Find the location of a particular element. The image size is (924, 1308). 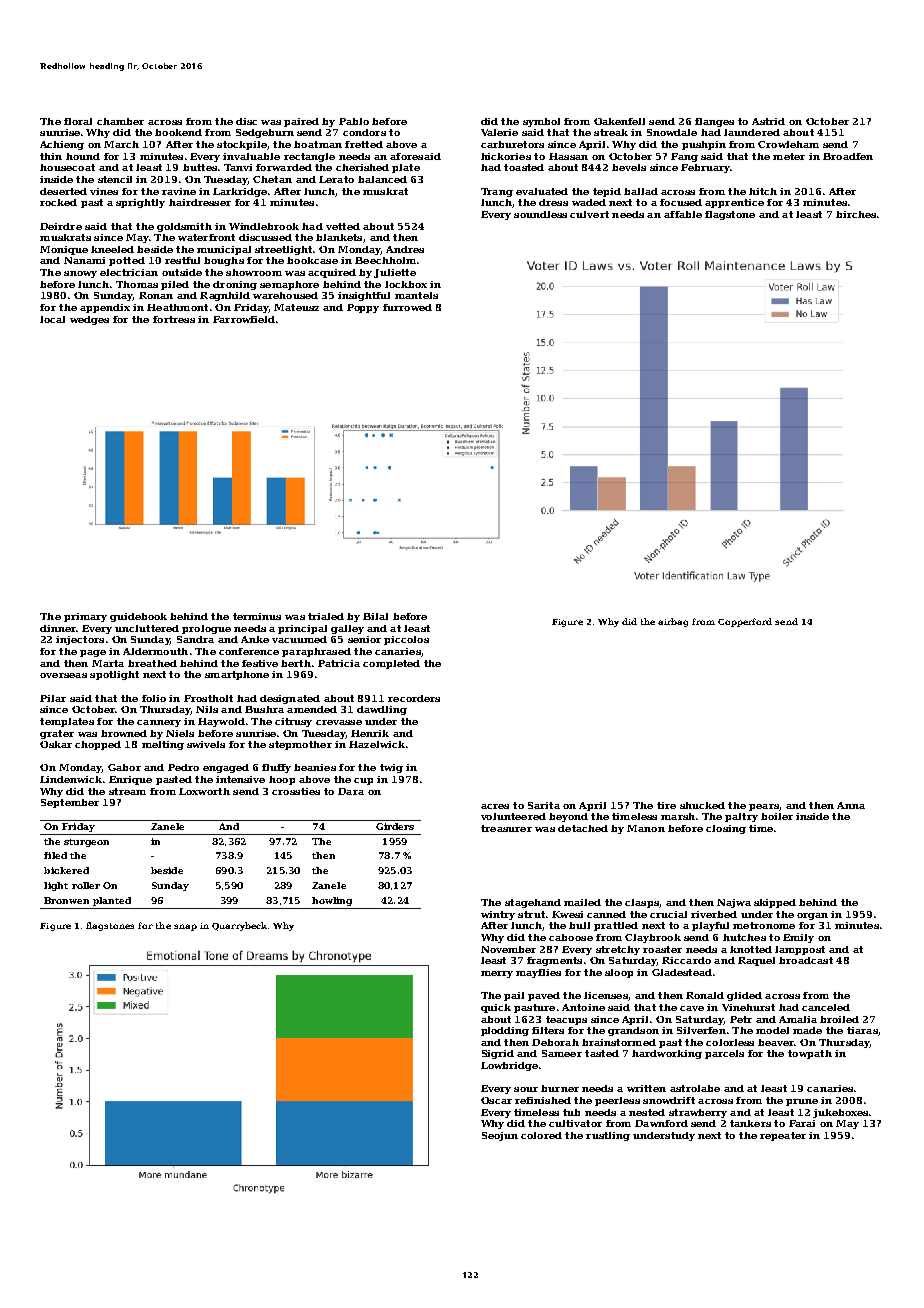

Quarrybeck is located at coordinates (239, 926).
